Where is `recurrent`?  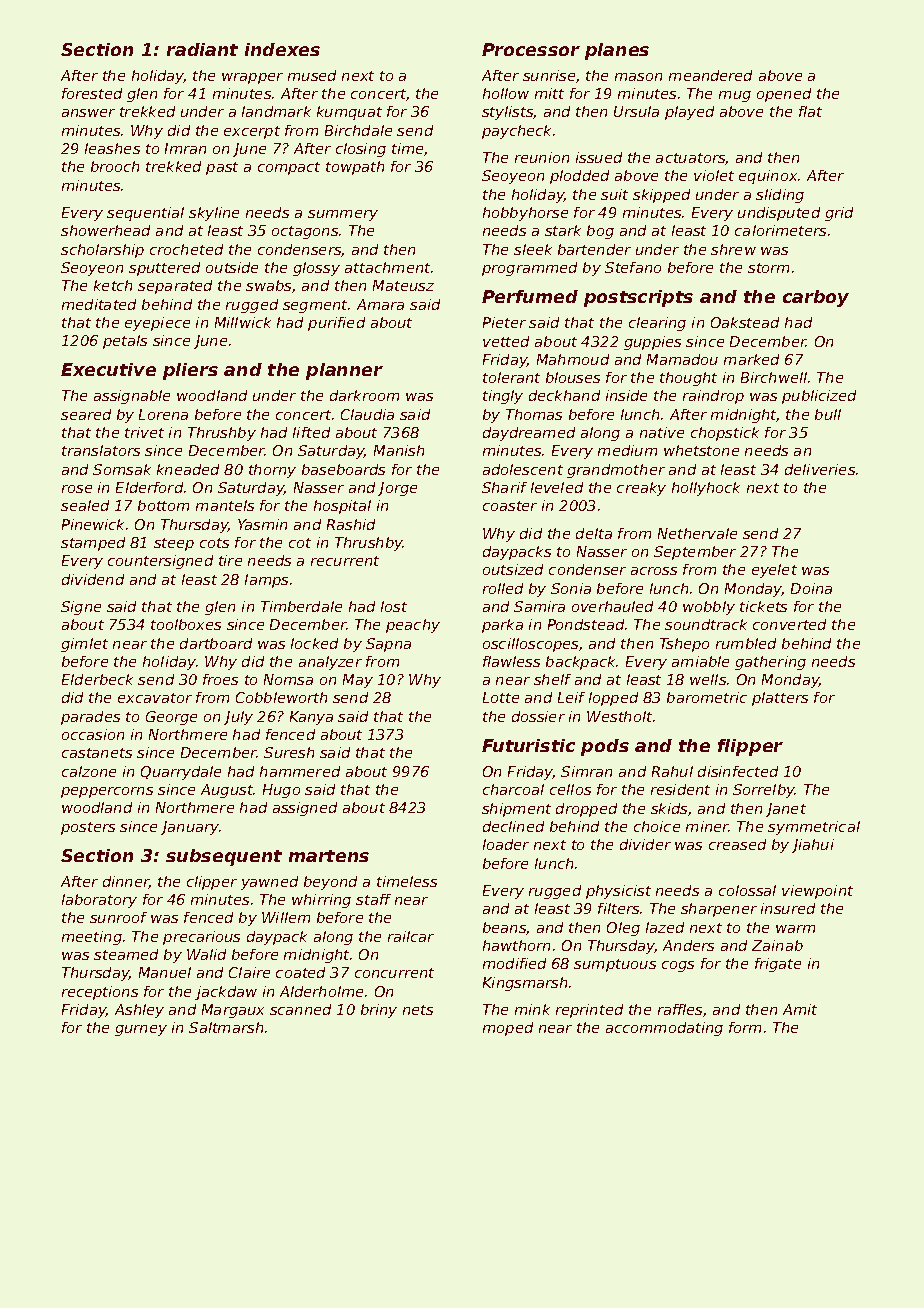 recurrent is located at coordinates (345, 561).
